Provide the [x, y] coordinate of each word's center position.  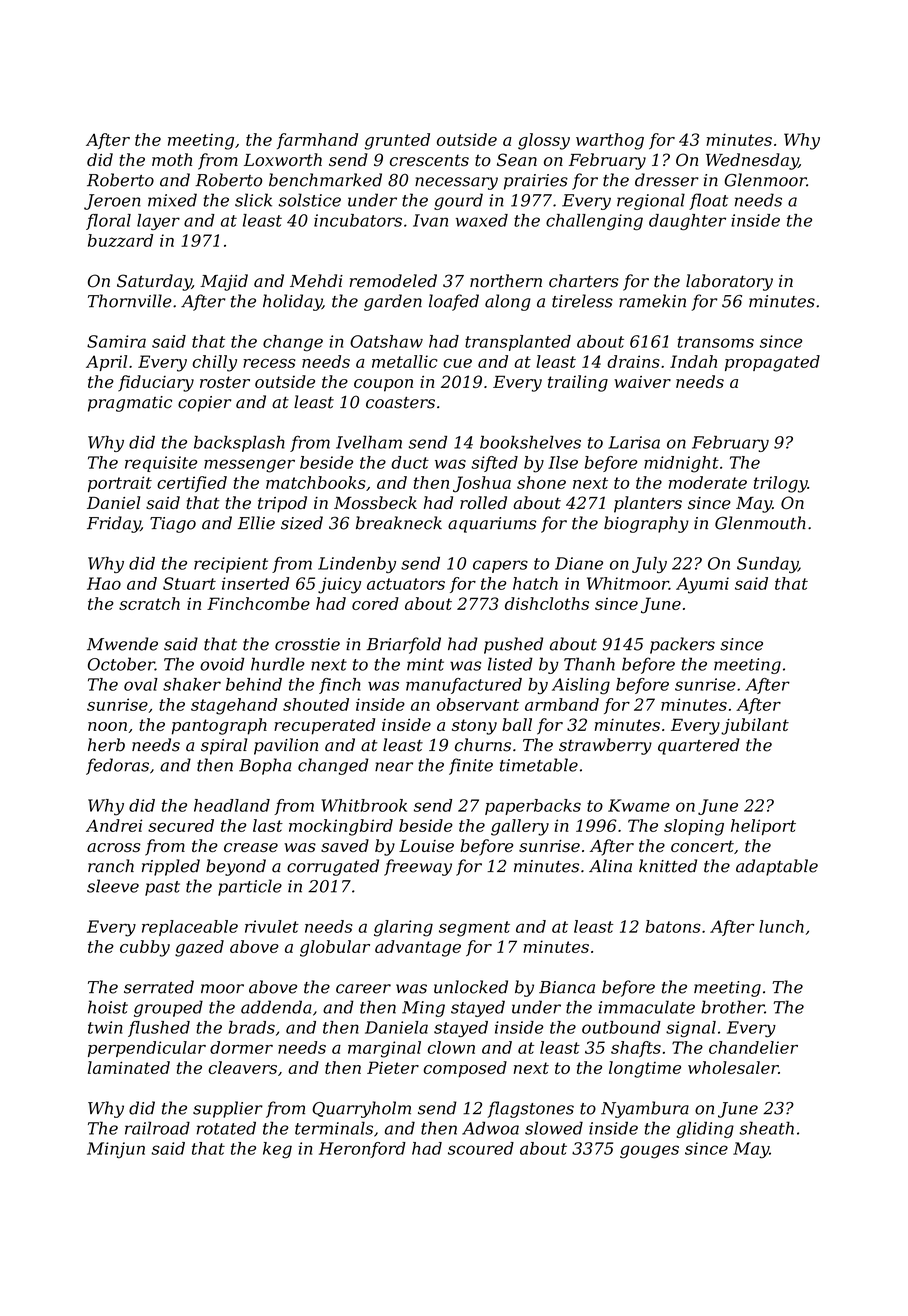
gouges [649, 1152]
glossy [544, 141]
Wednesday [752, 161]
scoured [481, 1148]
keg [277, 1150]
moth [172, 160]
